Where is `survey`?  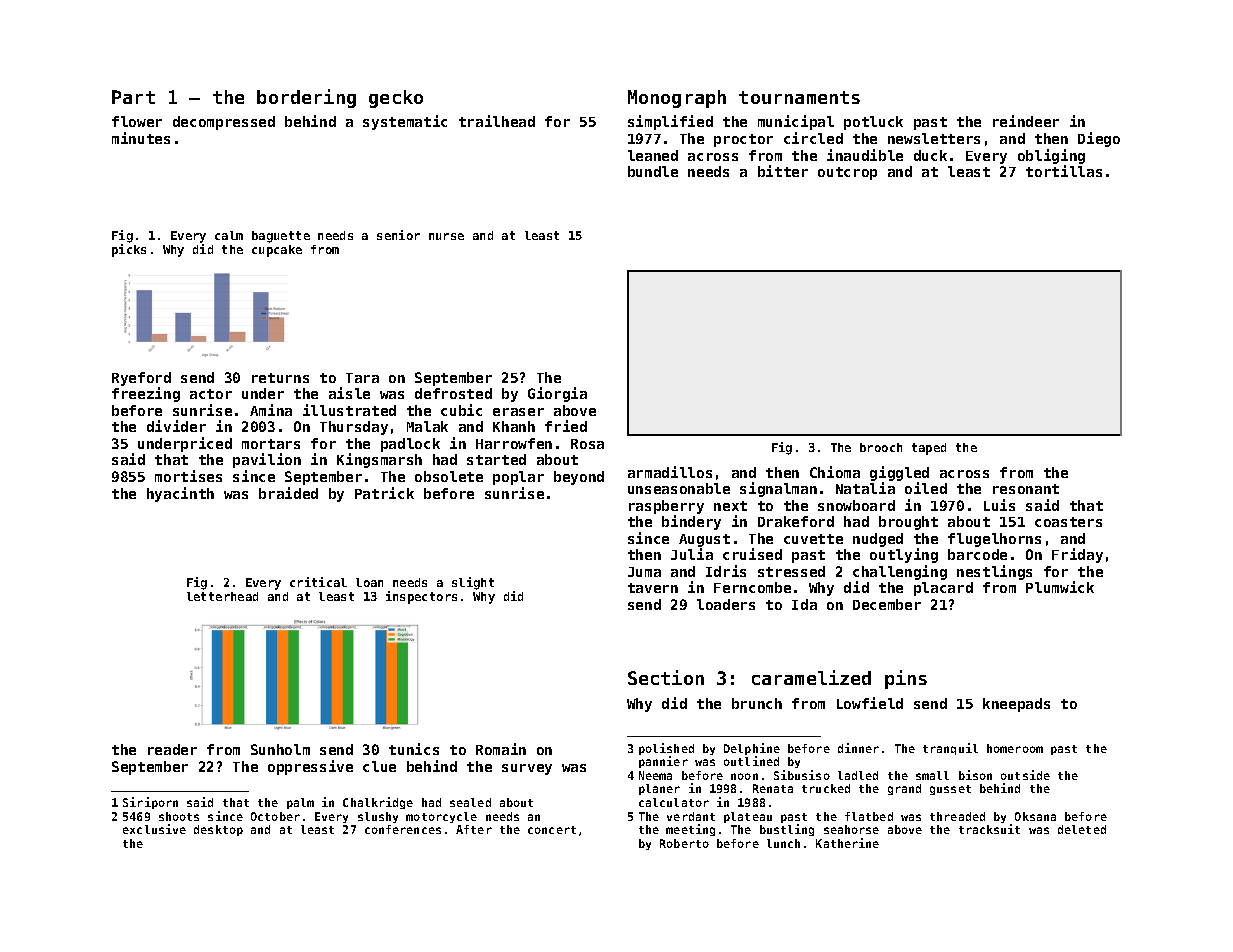
survey is located at coordinates (527, 769).
